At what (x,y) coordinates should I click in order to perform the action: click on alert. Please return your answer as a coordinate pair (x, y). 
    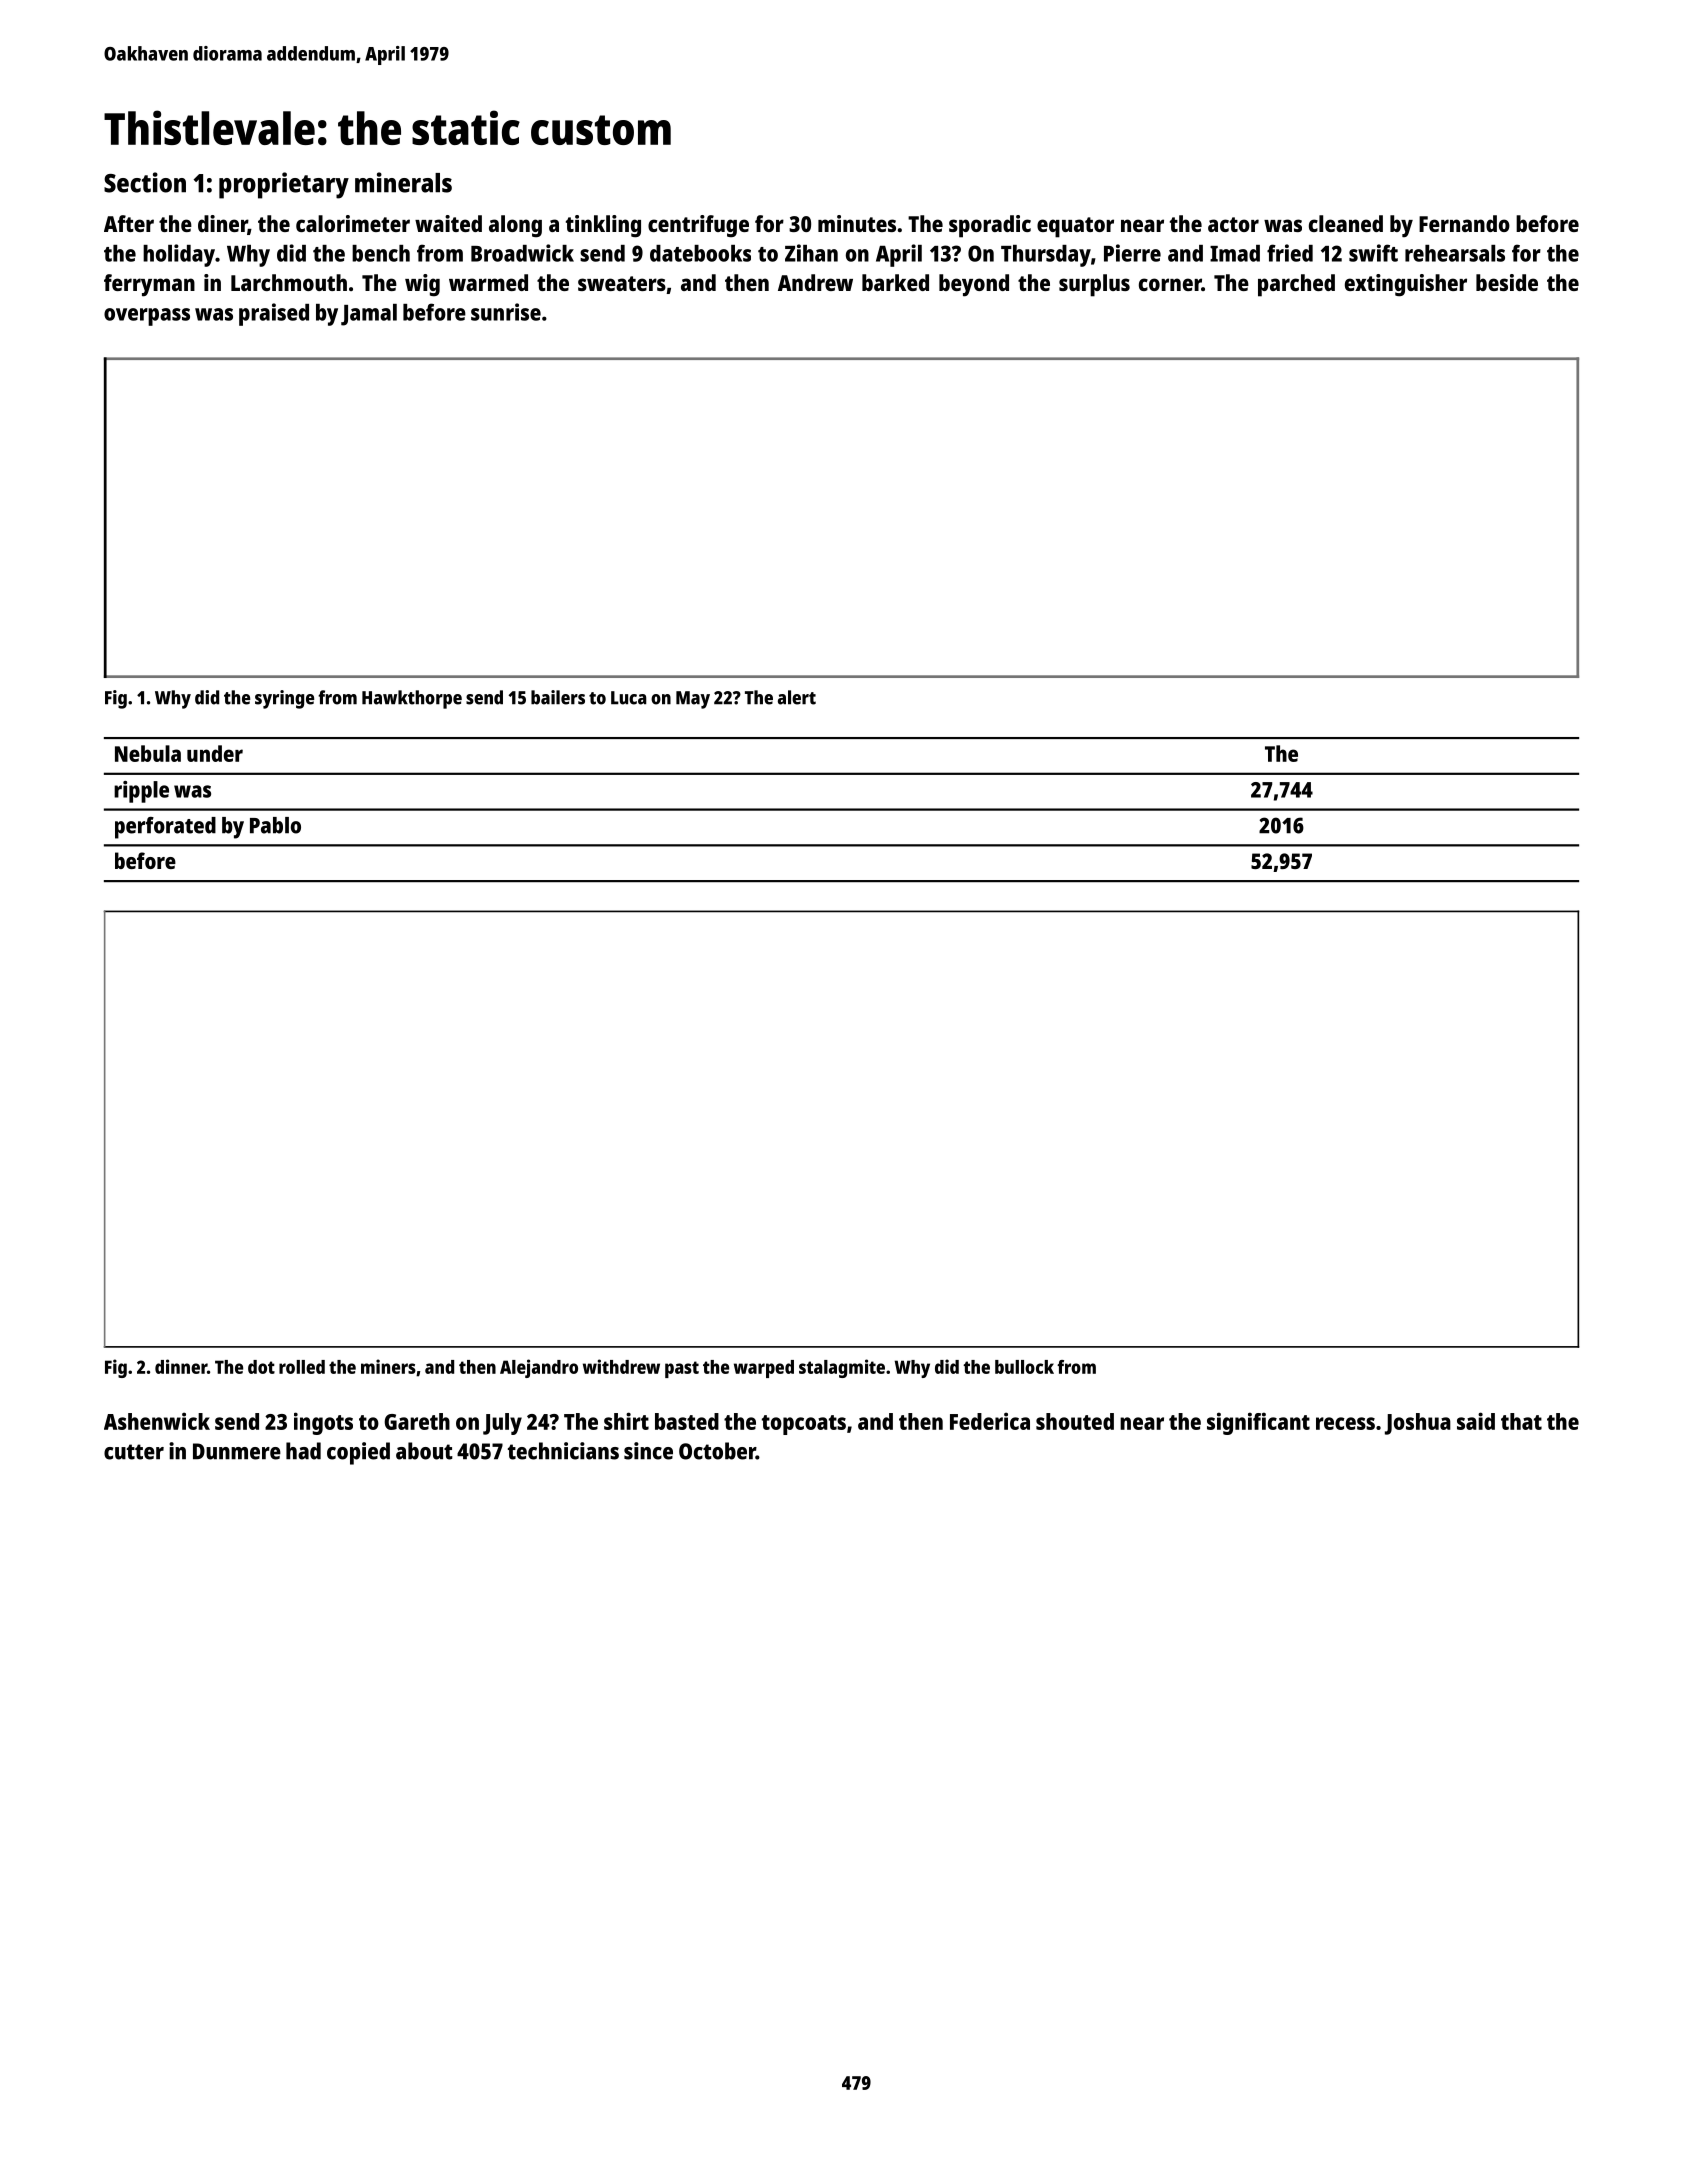
    Looking at the image, I should click on (797, 697).
